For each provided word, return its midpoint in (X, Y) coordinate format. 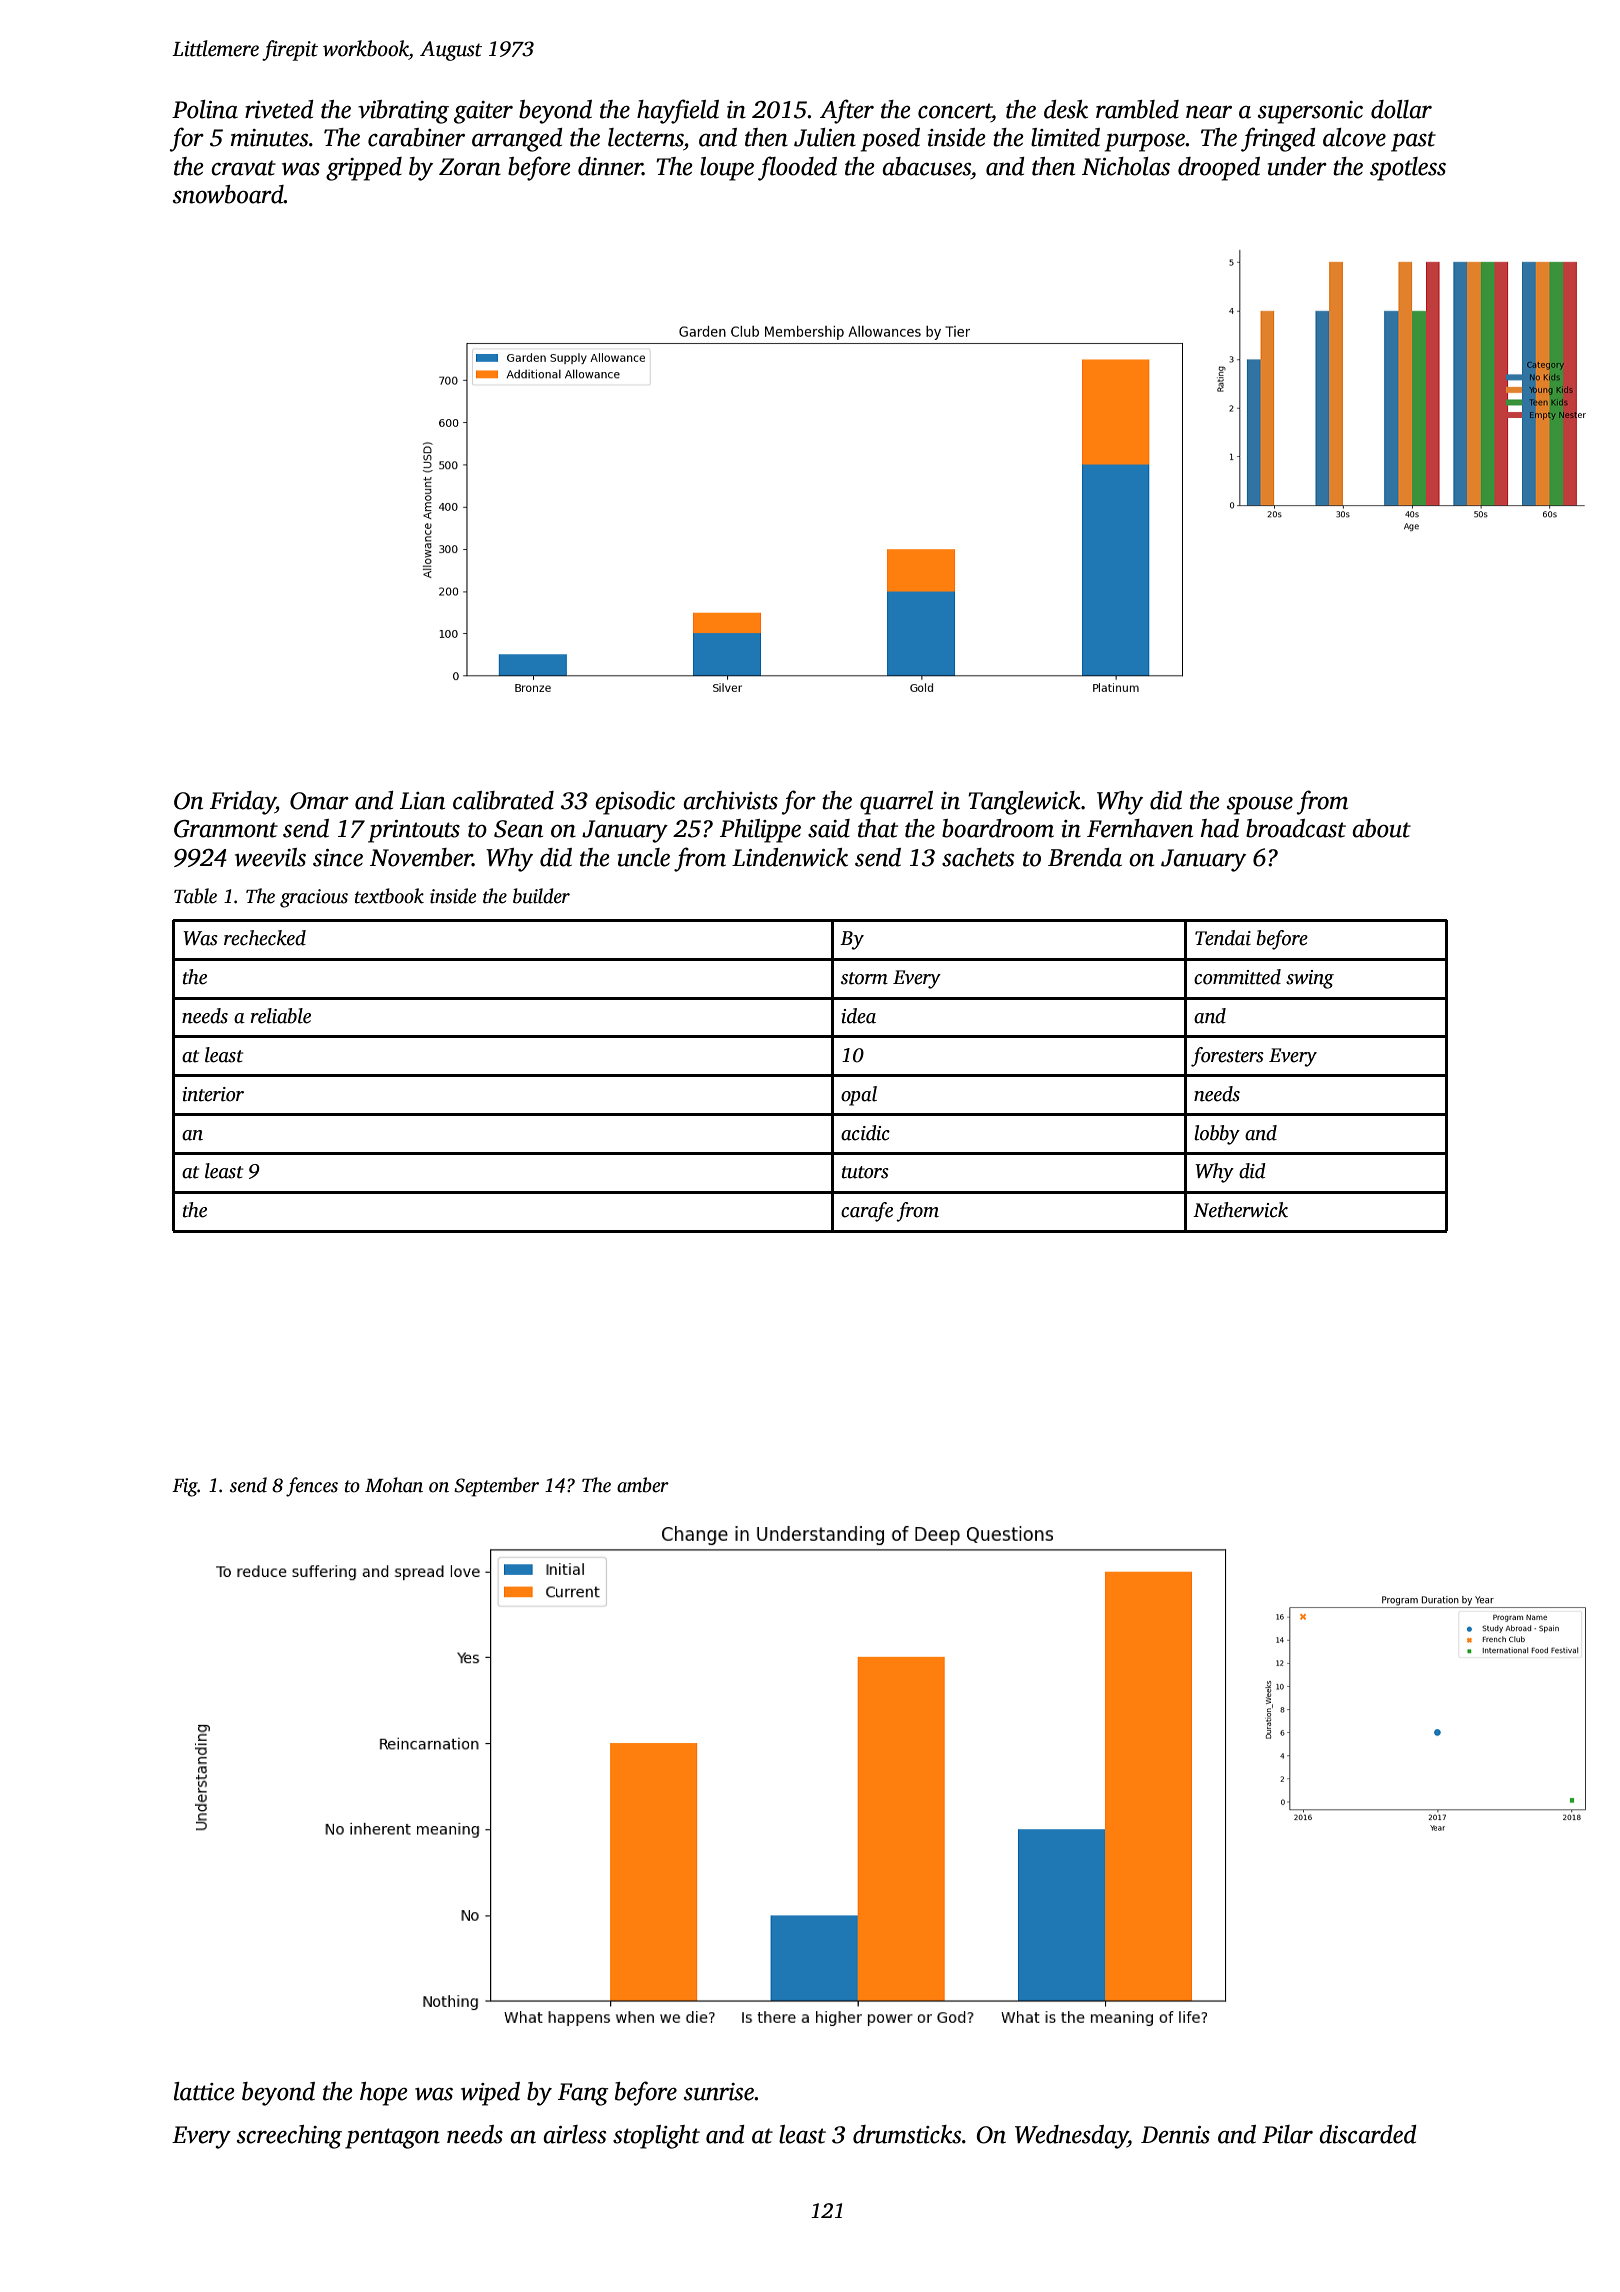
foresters (1227, 1057)
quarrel (896, 803)
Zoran (470, 167)
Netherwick (1240, 1210)
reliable (280, 1016)
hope (384, 2094)
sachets (978, 857)
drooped (1219, 169)
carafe (867, 1212)
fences (312, 1487)
